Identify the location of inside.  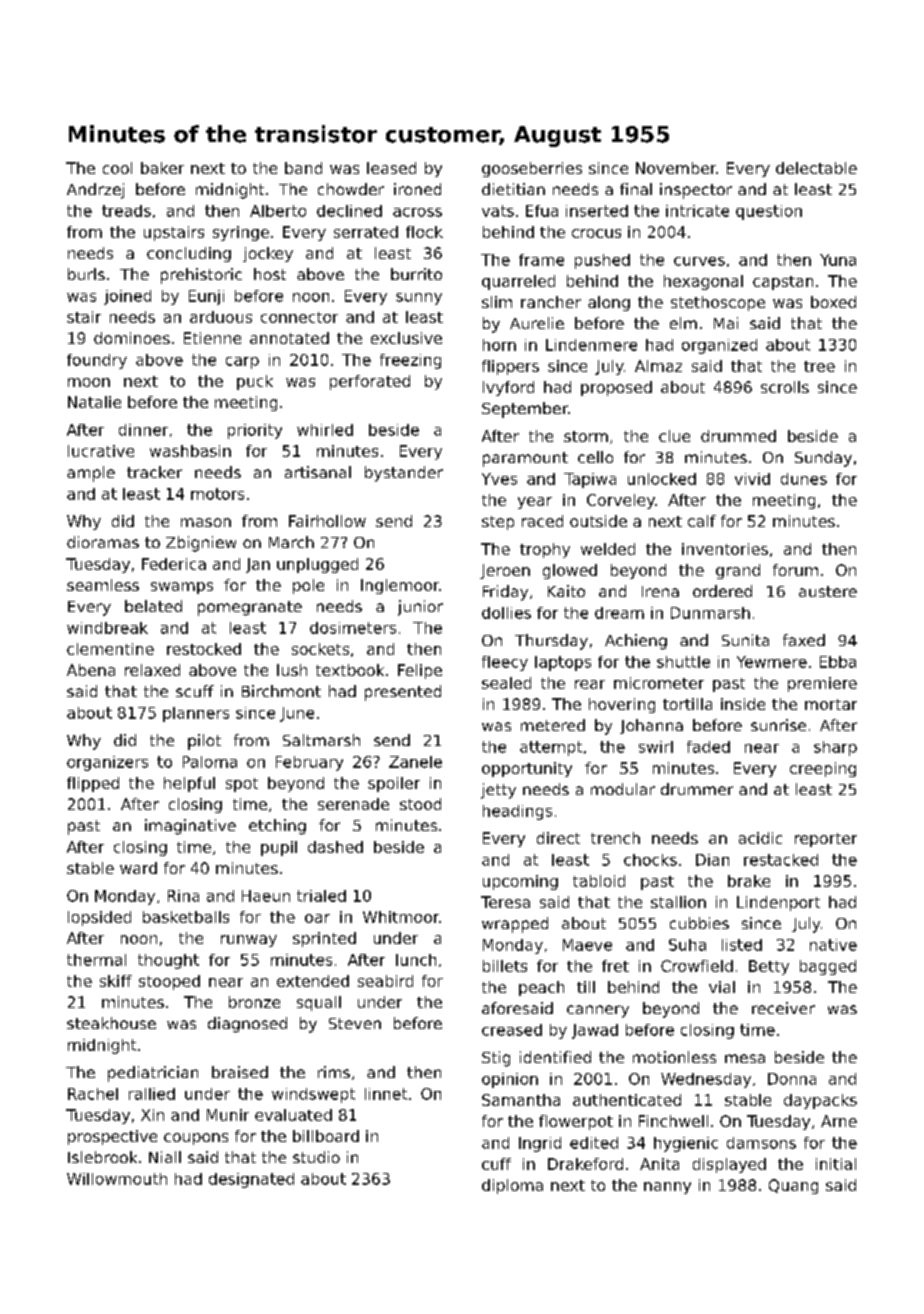
(743, 704).
